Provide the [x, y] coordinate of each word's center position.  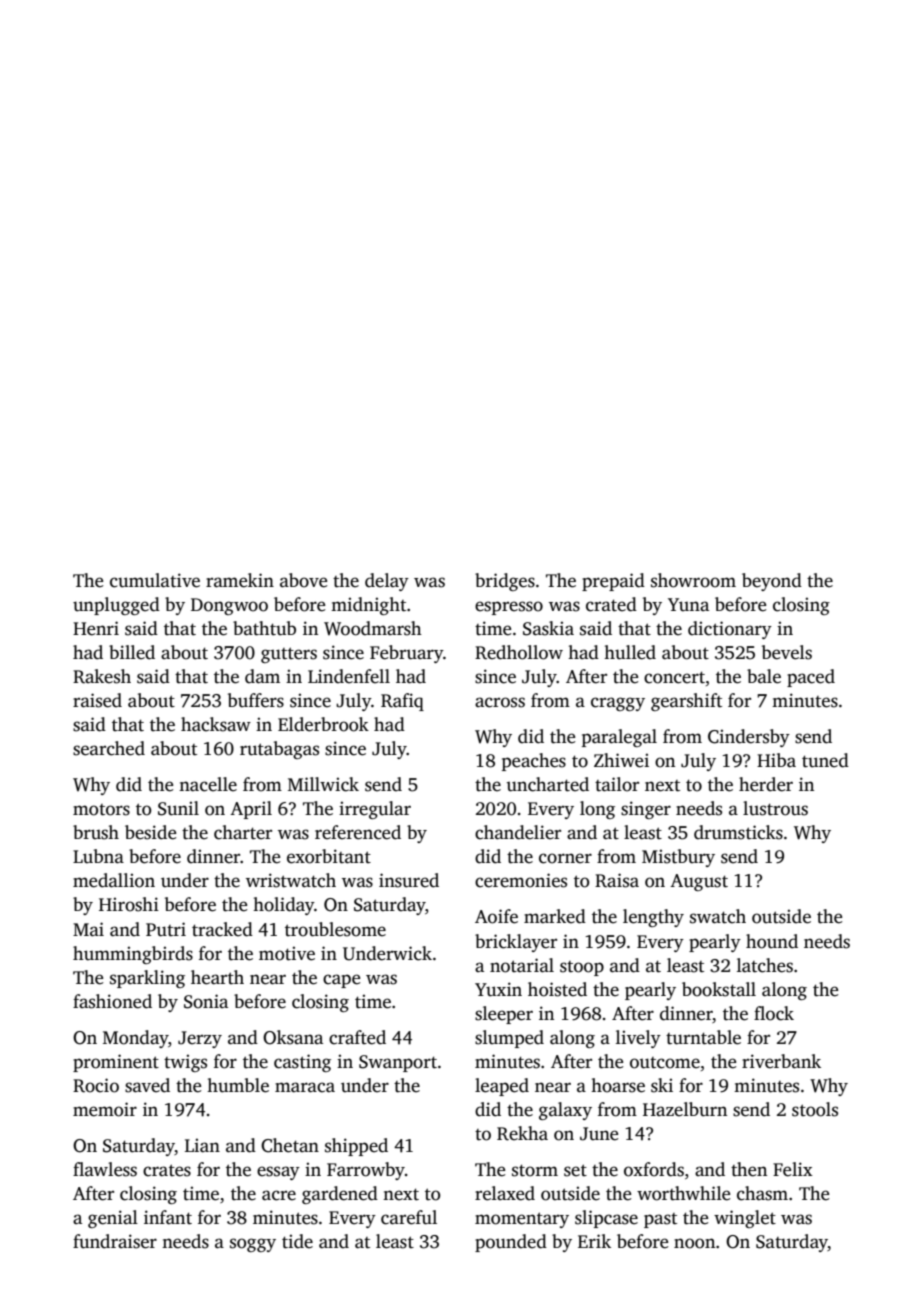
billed [132, 652]
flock [774, 1013]
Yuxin [498, 989]
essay [278, 1173]
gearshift [686, 702]
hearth [217, 977]
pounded [511, 1243]
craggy [618, 704]
